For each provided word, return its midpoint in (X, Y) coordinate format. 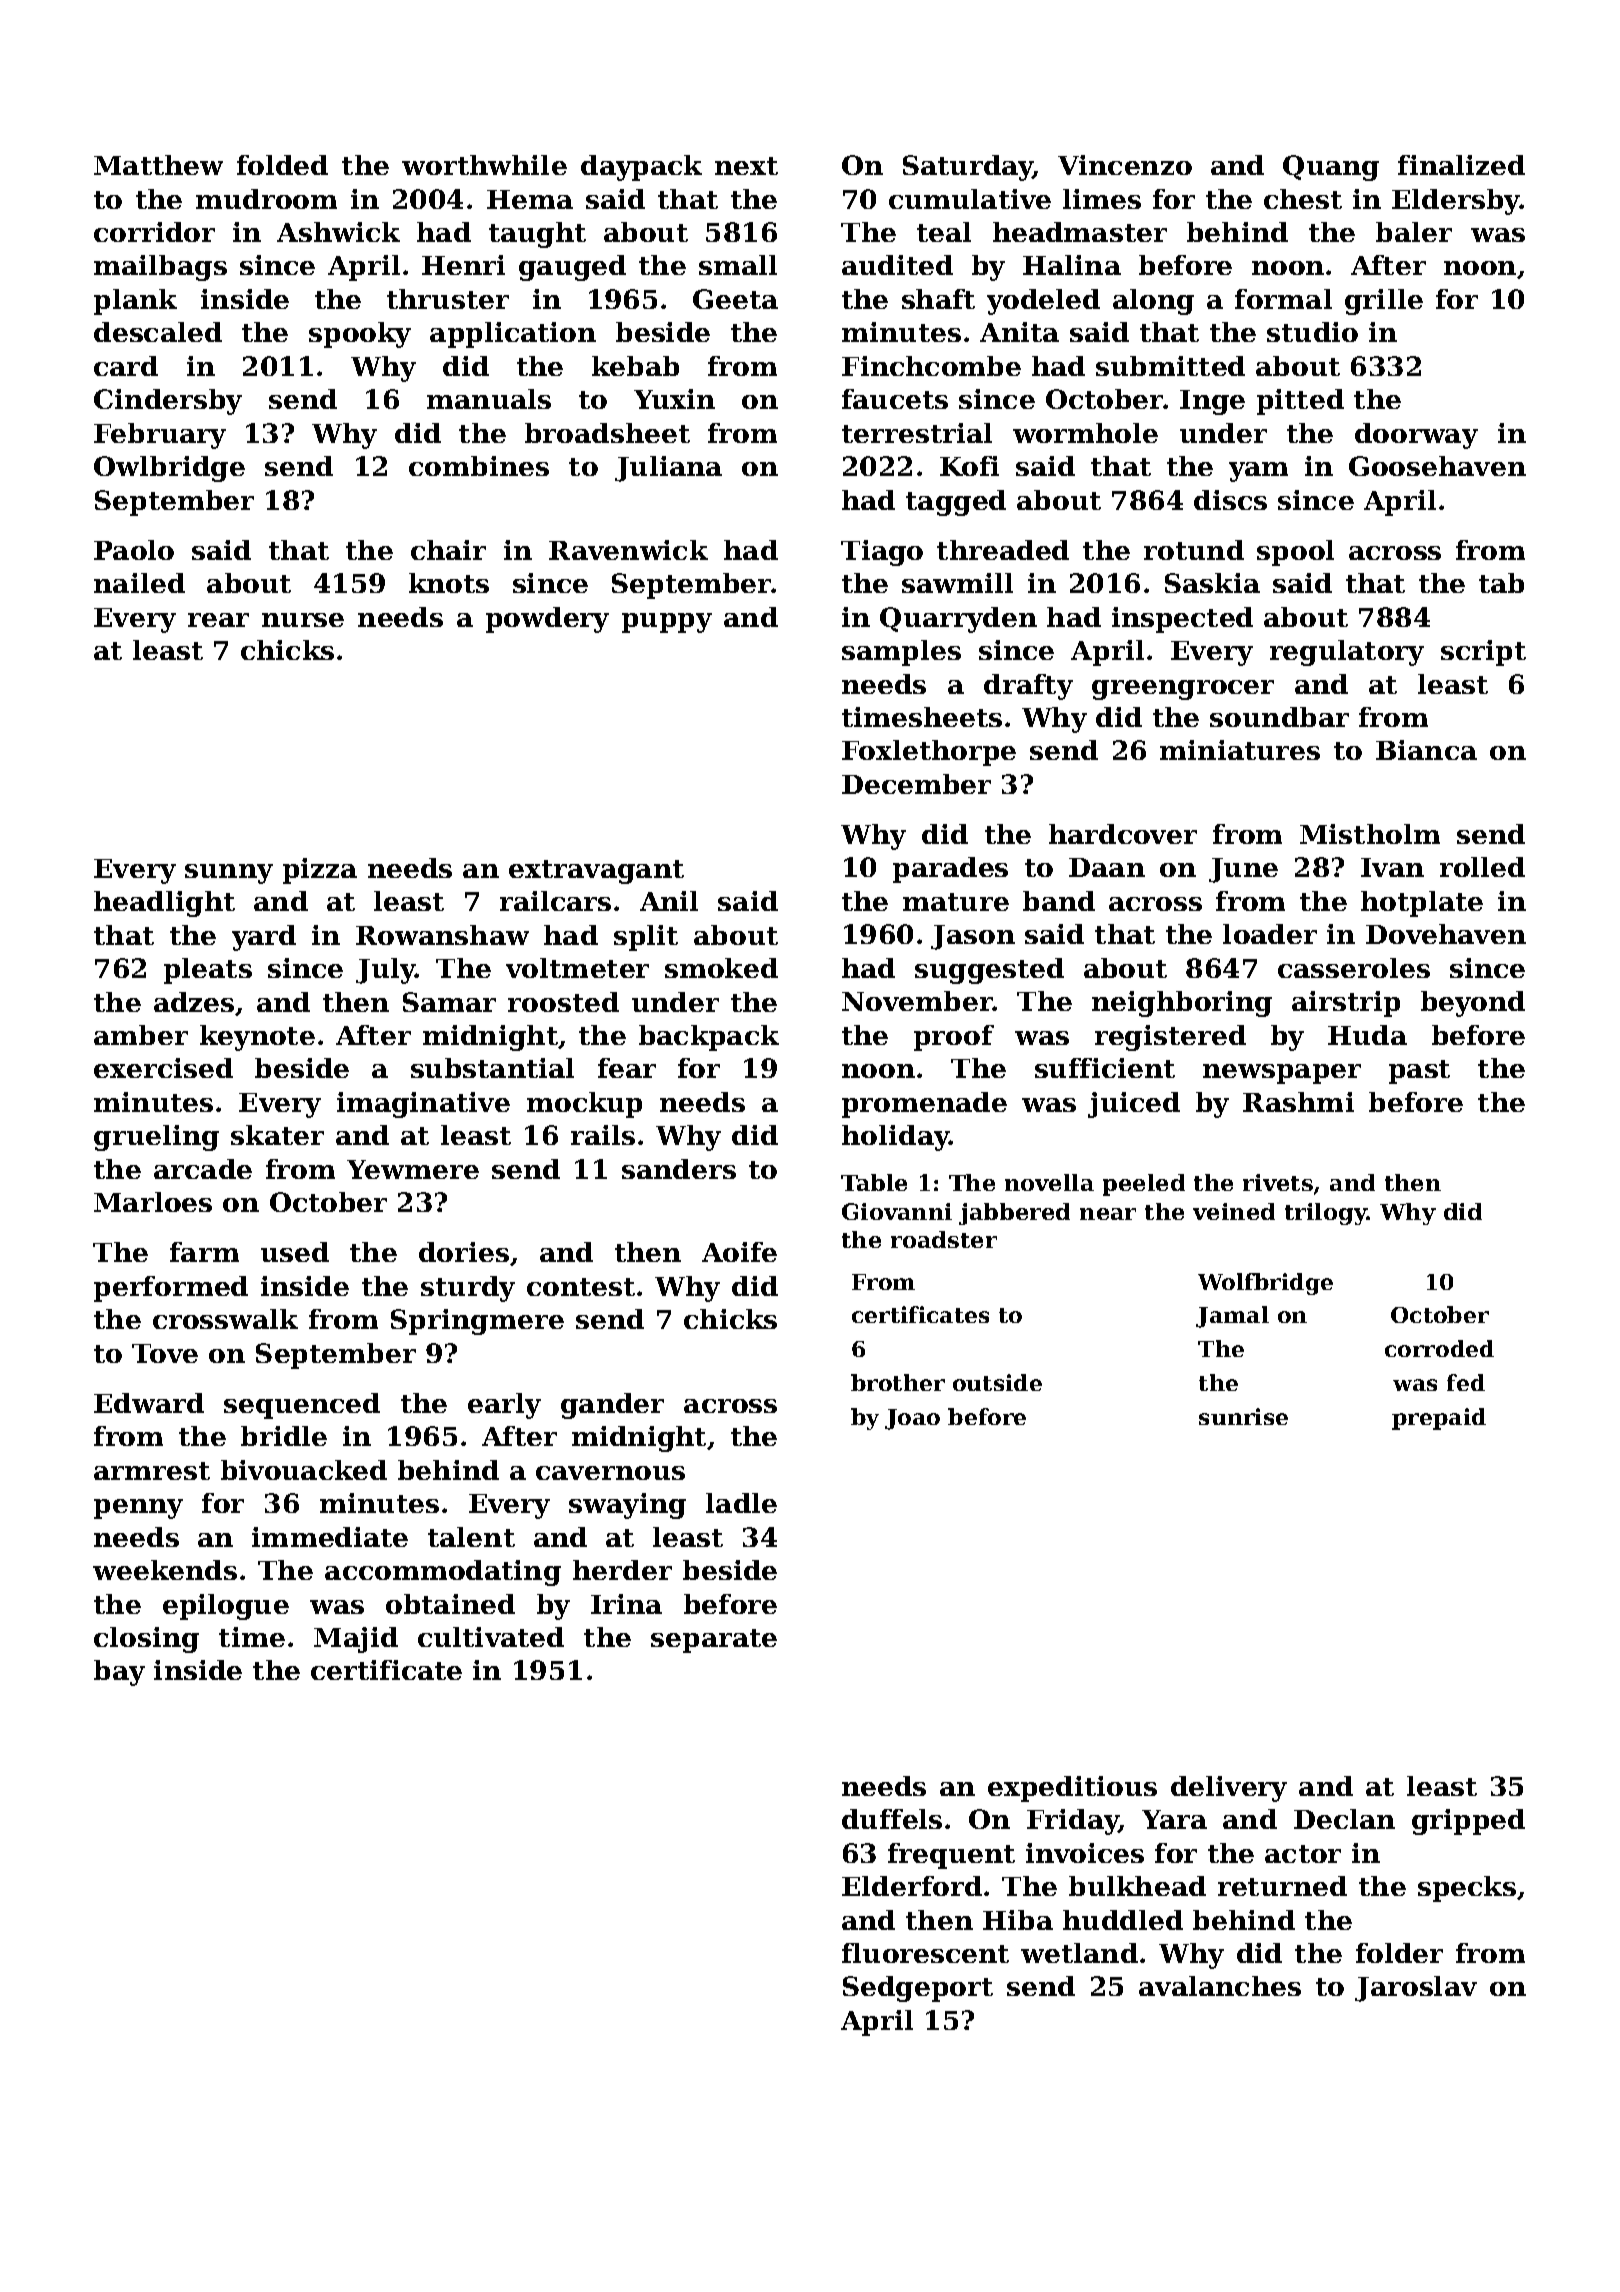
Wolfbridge (1265, 1284)
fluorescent (925, 1953)
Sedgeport (918, 1989)
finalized (1461, 165)
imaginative (423, 1105)
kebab (635, 366)
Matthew (158, 165)
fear (627, 1068)
